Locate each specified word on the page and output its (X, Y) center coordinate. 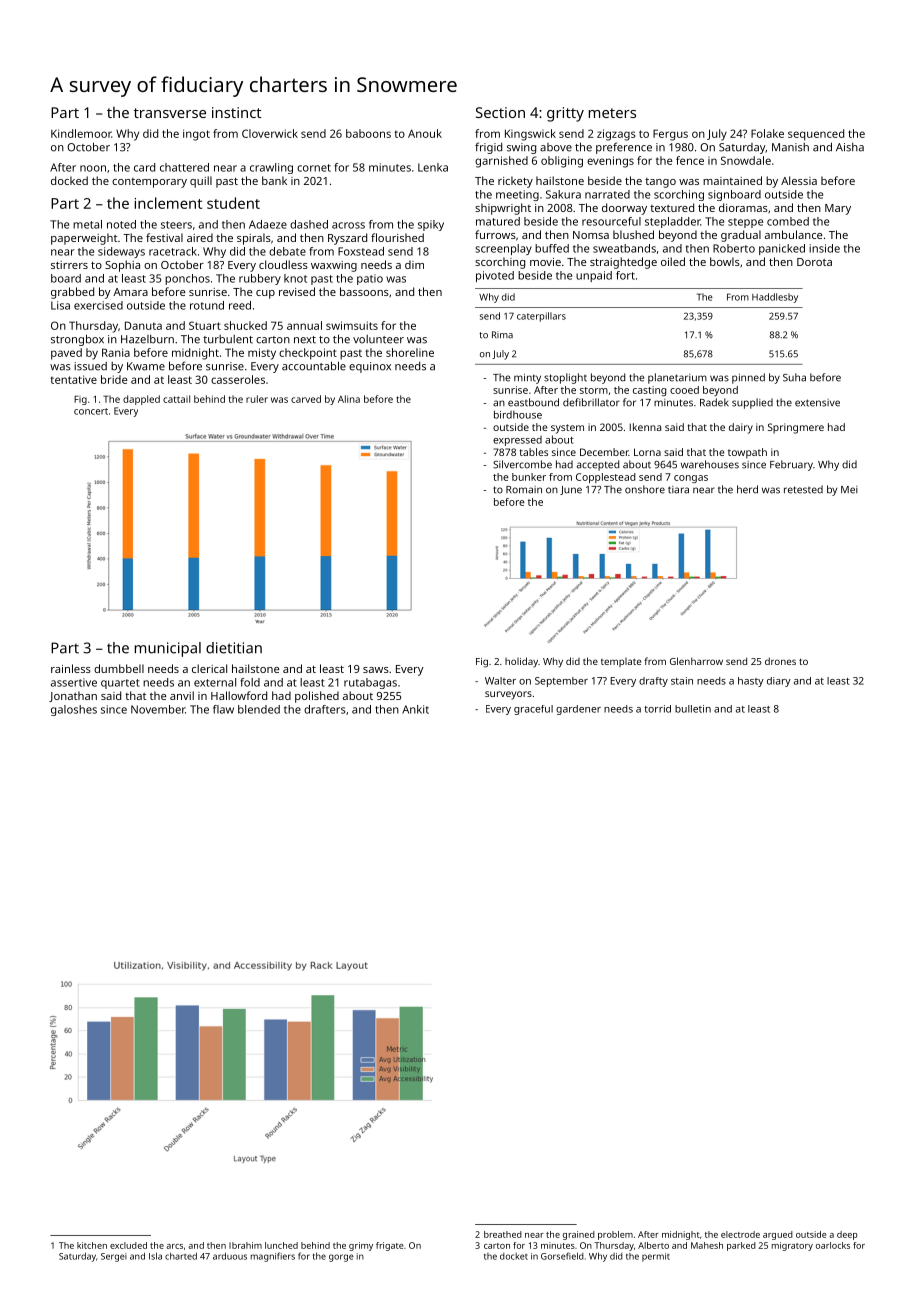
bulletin (693, 709)
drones (780, 661)
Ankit (415, 709)
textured (672, 207)
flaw (223, 709)
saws (376, 670)
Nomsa (591, 235)
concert (91, 411)
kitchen (92, 1245)
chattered (184, 167)
